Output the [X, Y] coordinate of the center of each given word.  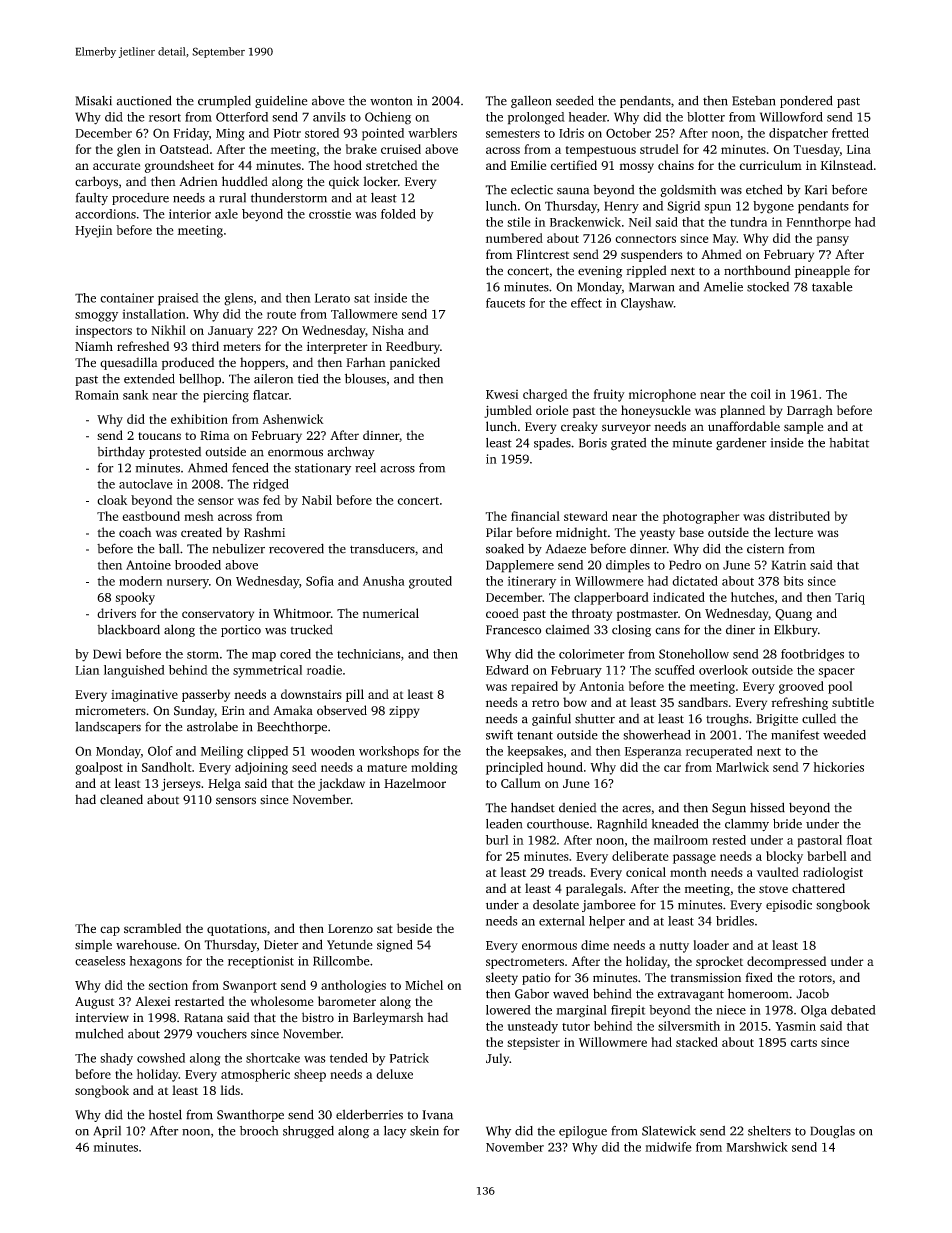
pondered [806, 101]
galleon [531, 102]
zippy [404, 712]
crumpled [224, 101]
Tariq [850, 599]
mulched [99, 1033]
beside [414, 928]
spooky [135, 598]
